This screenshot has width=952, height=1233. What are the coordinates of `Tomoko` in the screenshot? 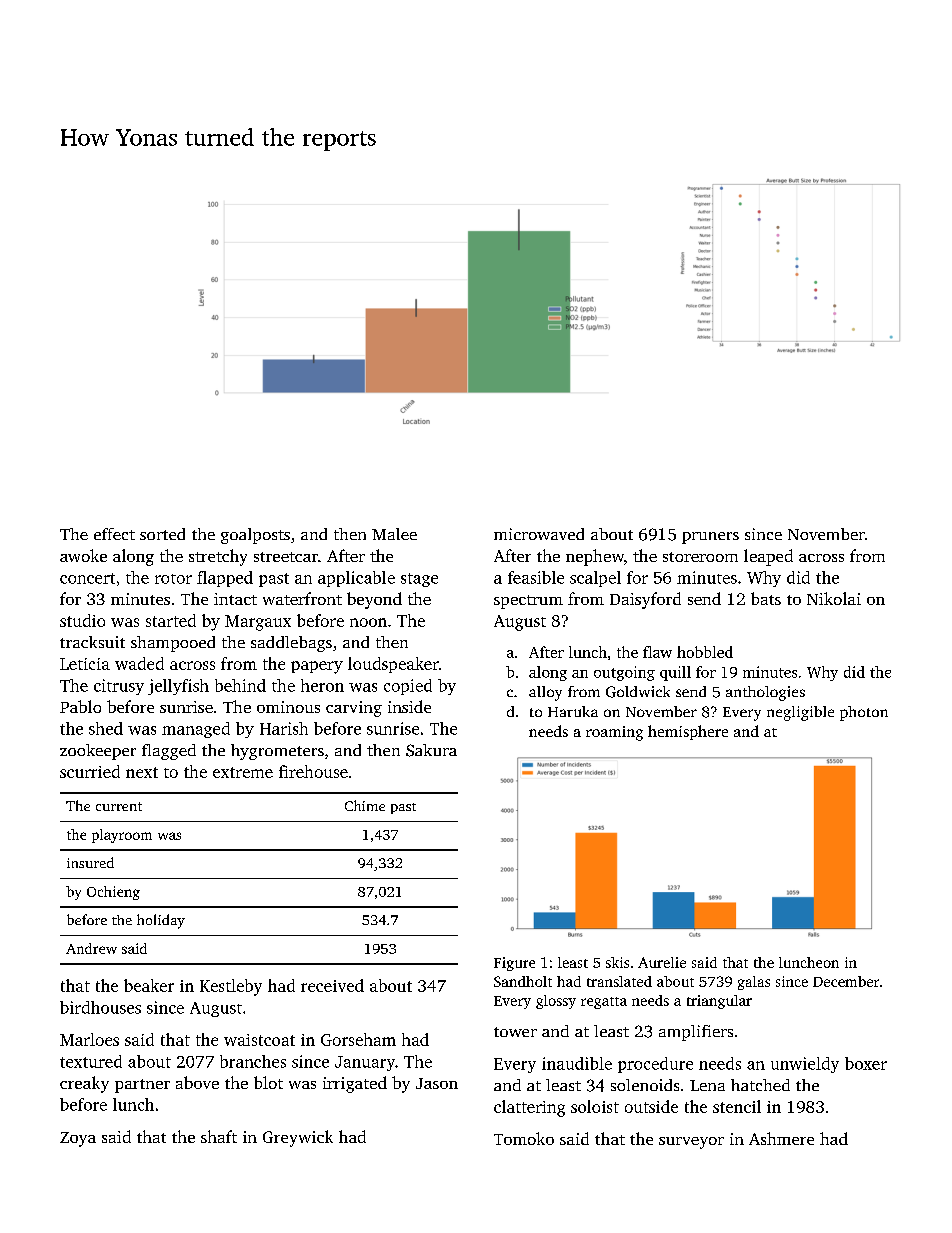 It's located at (524, 1138).
